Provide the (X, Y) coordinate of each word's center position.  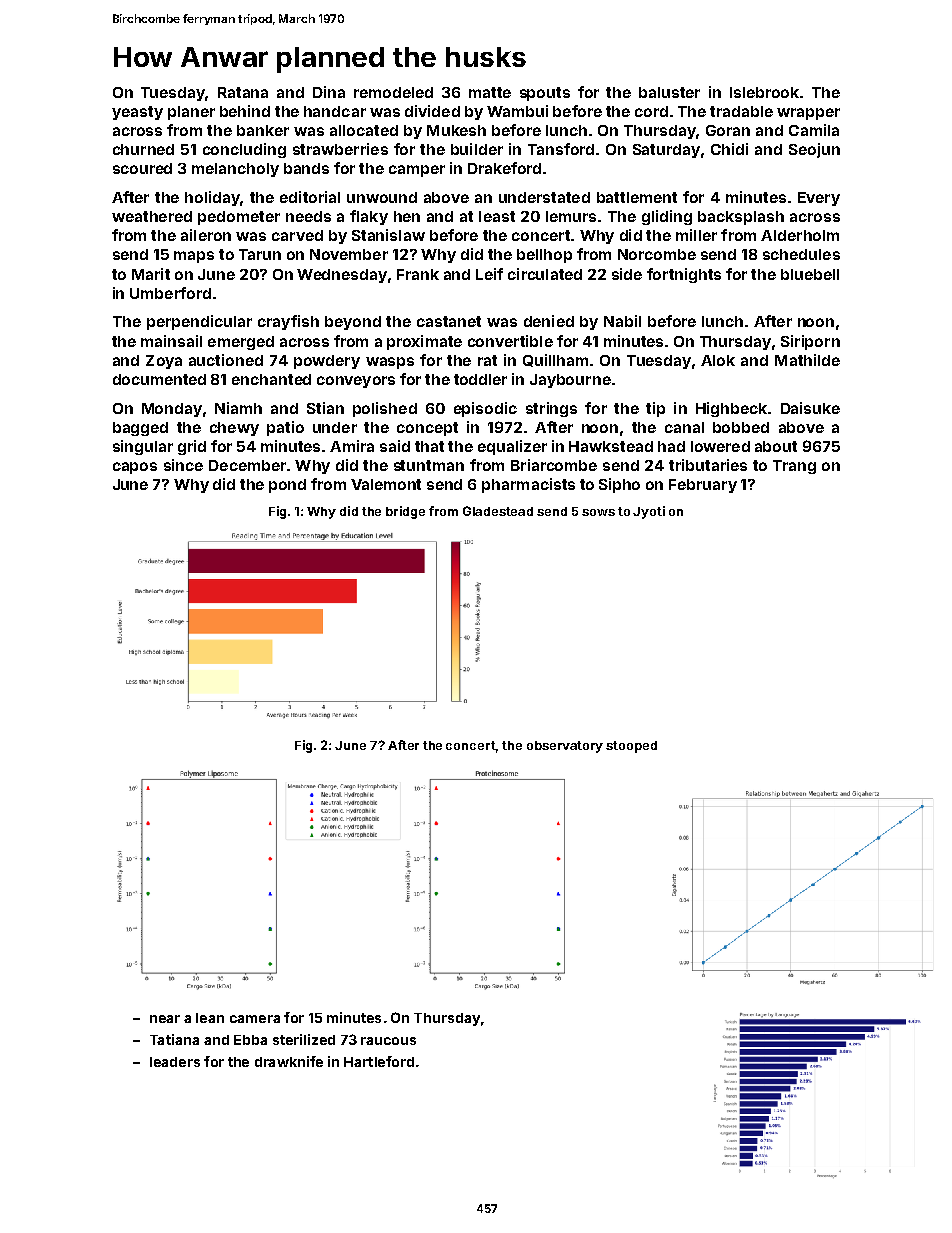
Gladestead (498, 511)
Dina (329, 92)
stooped (631, 747)
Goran (728, 130)
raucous (388, 1041)
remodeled (393, 92)
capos (135, 468)
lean (210, 1018)
